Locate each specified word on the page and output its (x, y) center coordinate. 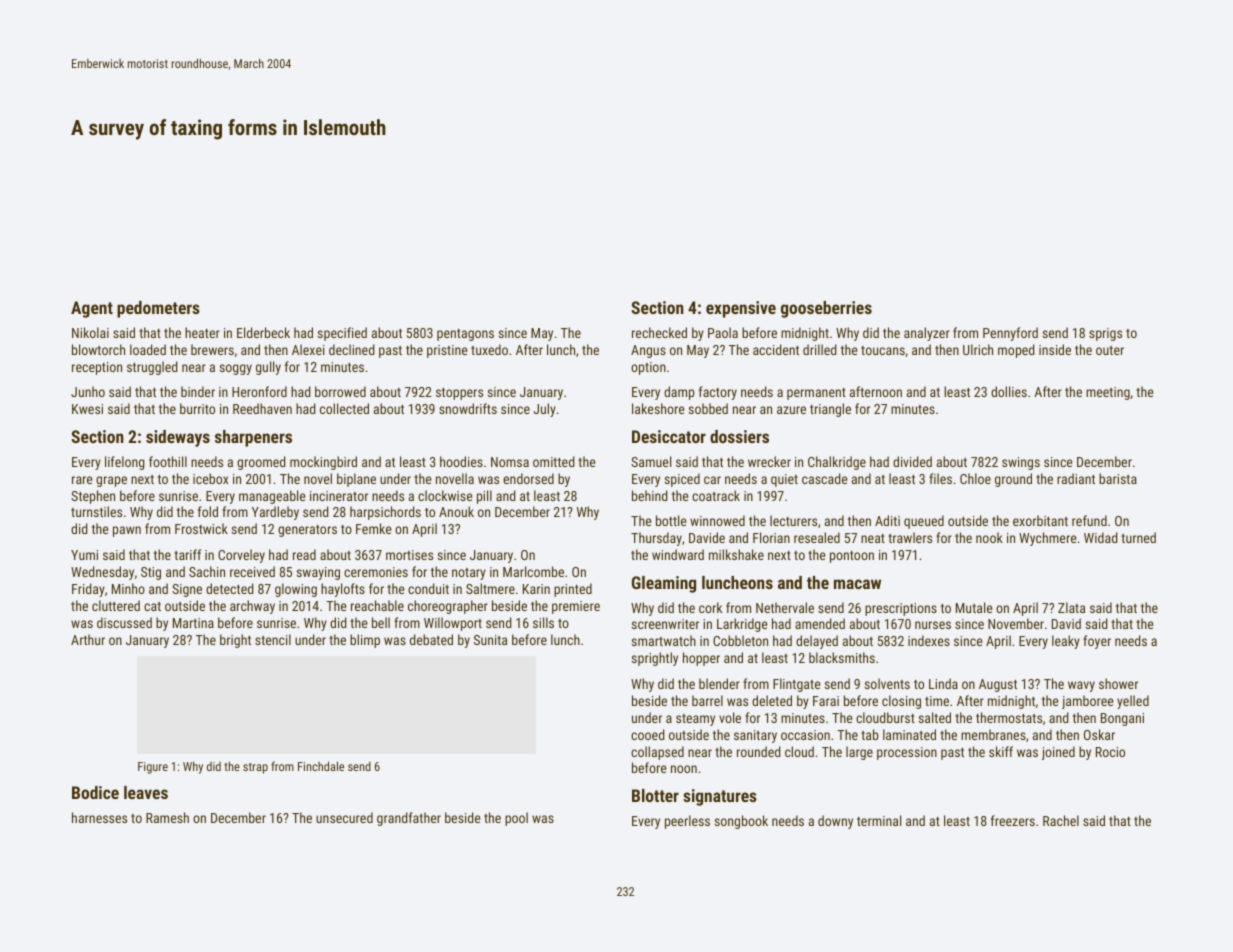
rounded (758, 751)
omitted (553, 461)
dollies (1009, 391)
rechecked (659, 332)
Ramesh (167, 817)
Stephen (93, 497)
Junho (88, 391)
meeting (1108, 393)
